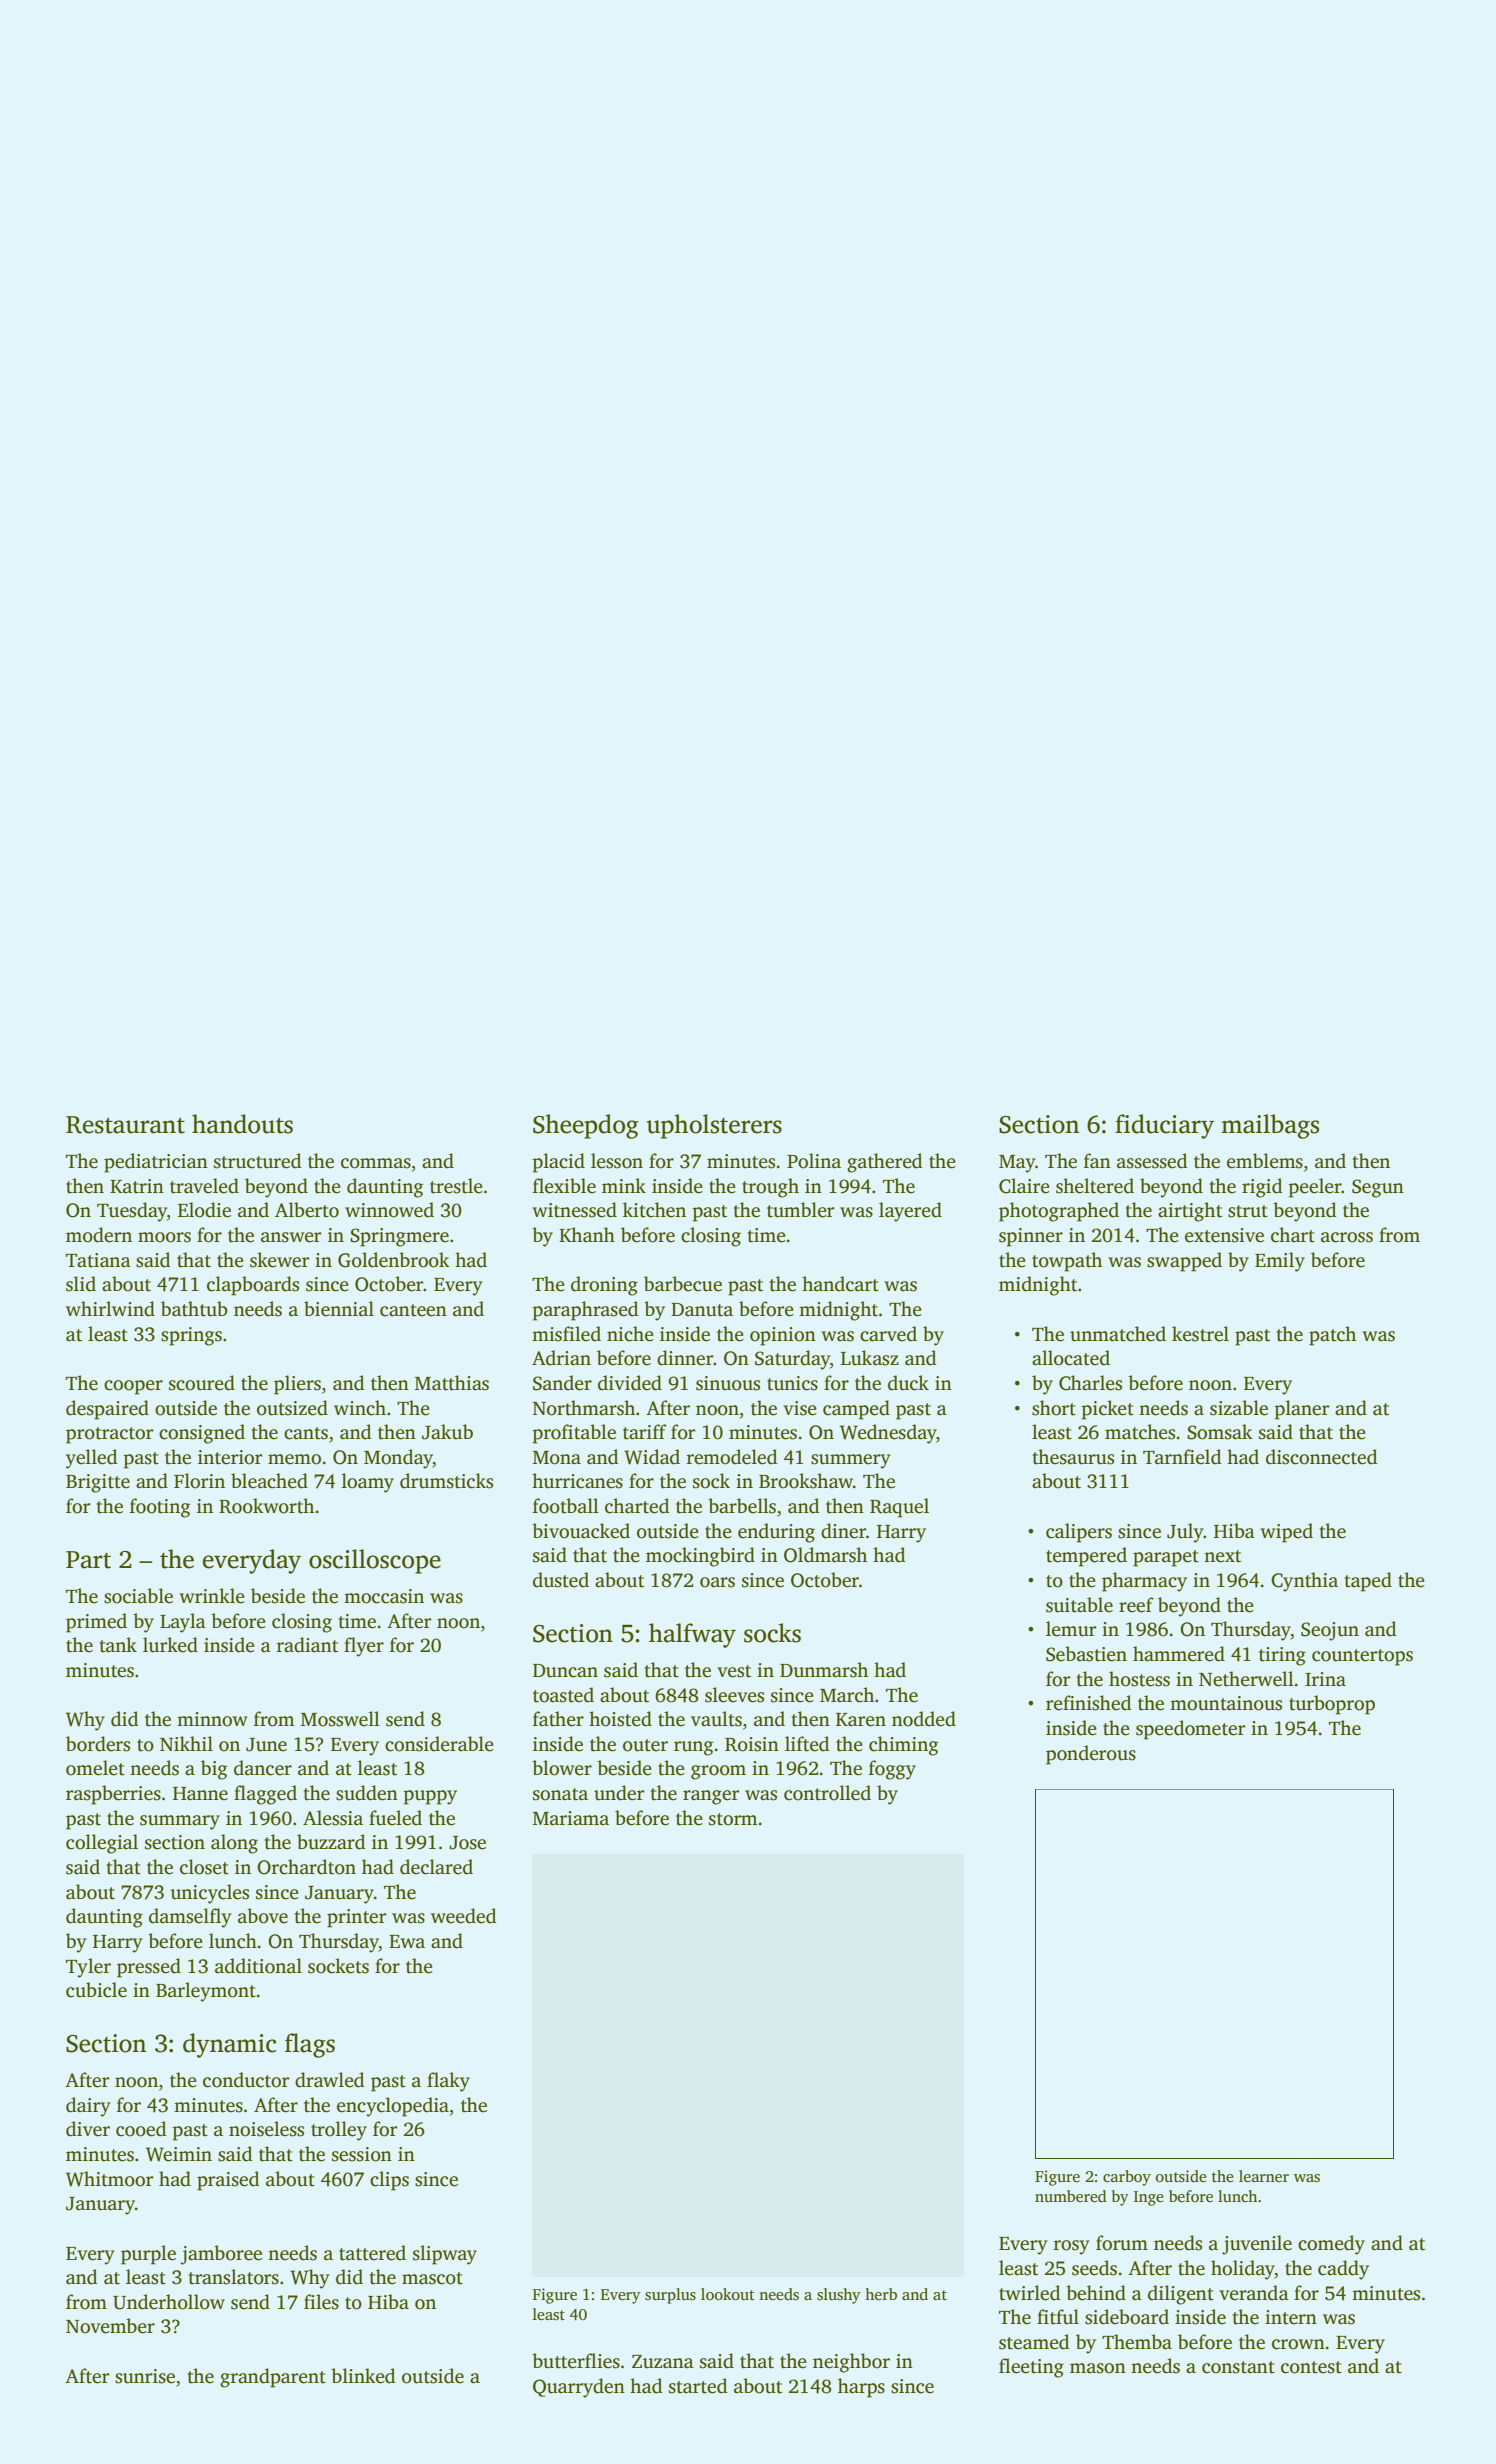 Image resolution: width=1496 pixels, height=2464 pixels. I want to click on towpath, so click(1067, 1262).
